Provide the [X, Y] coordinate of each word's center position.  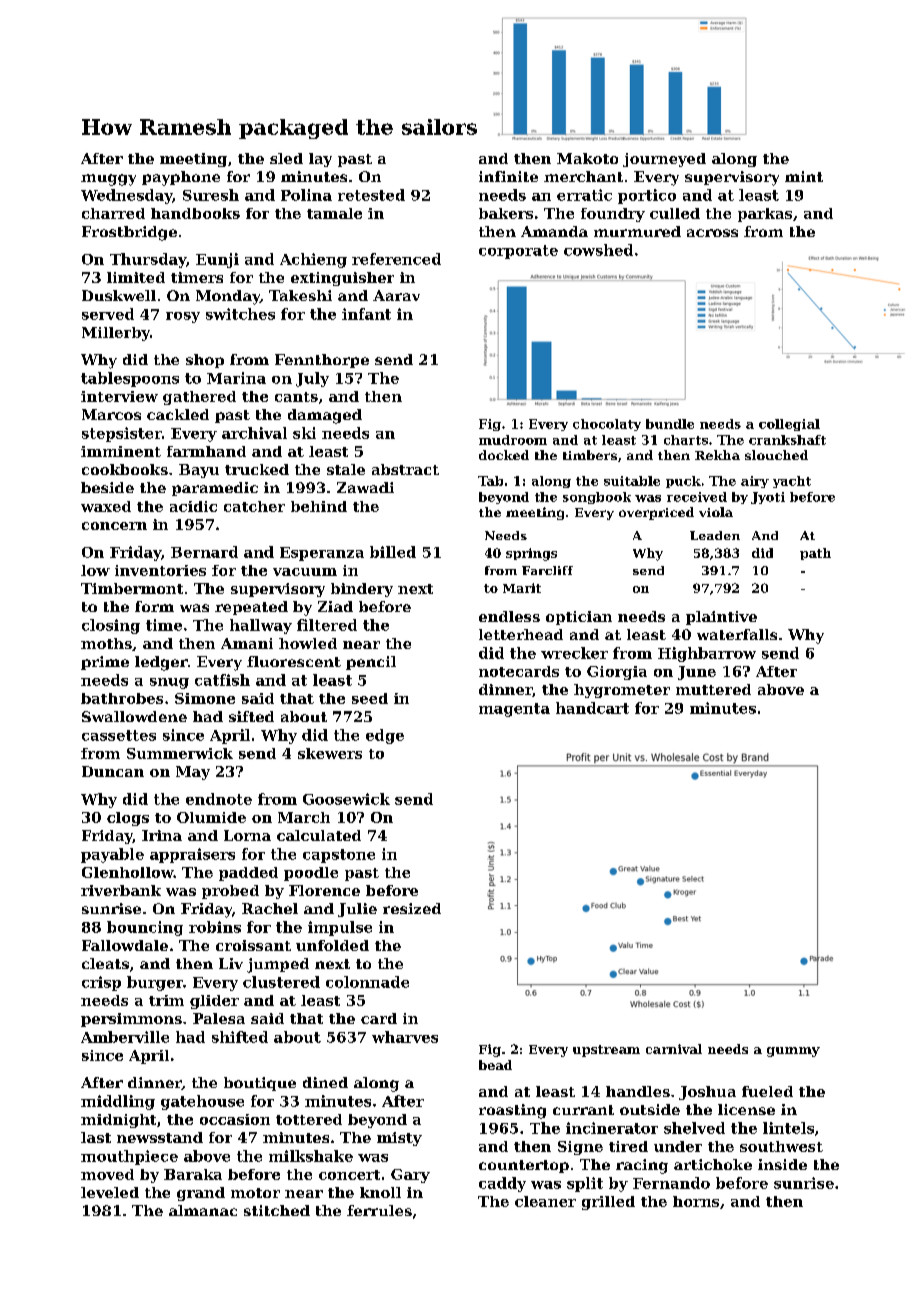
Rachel [270, 908]
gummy [793, 1052]
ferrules [379, 1210]
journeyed [664, 160]
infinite [508, 176]
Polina [306, 195]
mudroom [513, 440]
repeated [251, 608]
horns [696, 1201]
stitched [277, 1210]
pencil [371, 663]
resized [412, 908]
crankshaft [787, 440]
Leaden [715, 535]
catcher [254, 506]
